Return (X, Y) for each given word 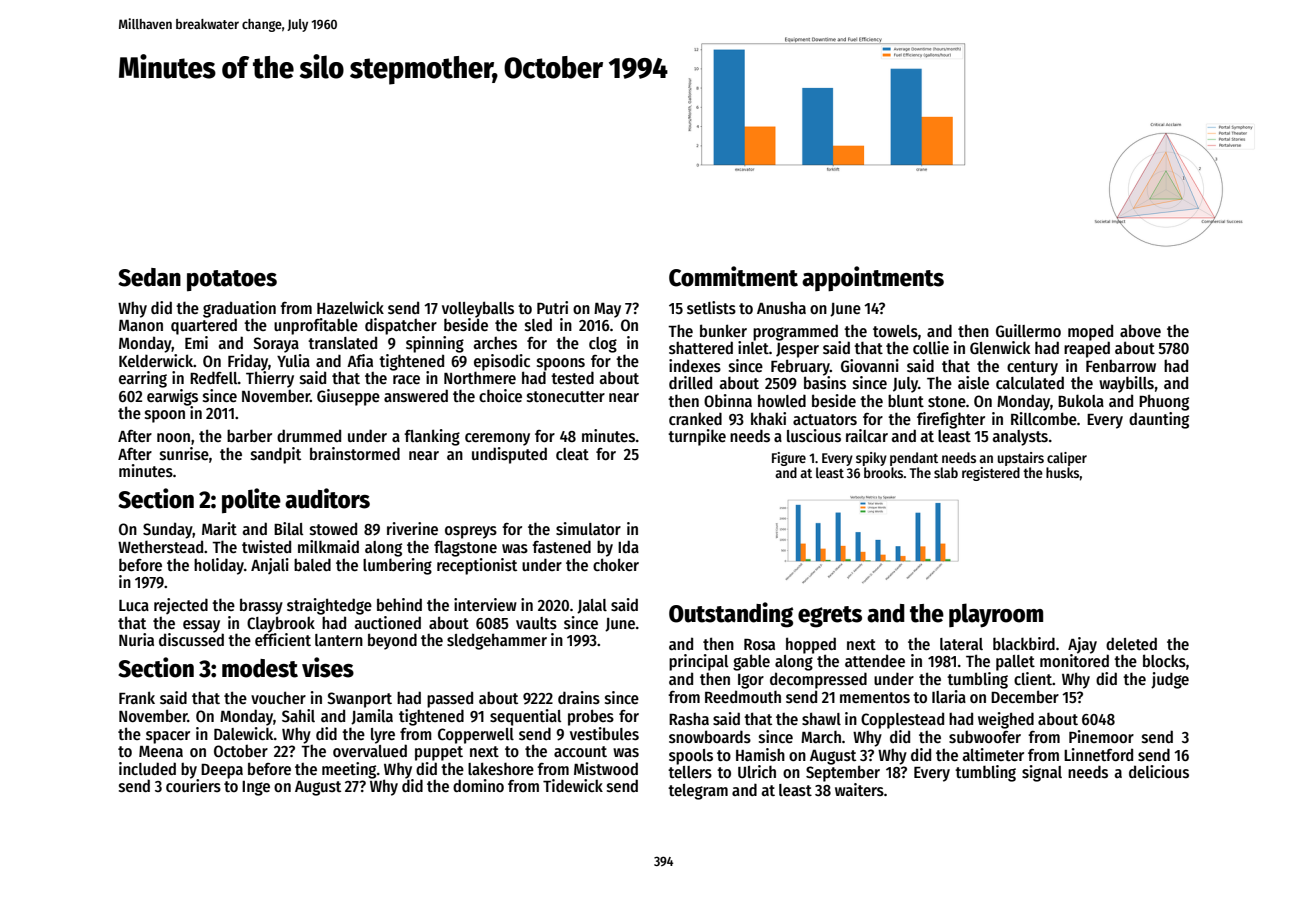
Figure (789, 459)
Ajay (1082, 645)
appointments (873, 279)
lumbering (397, 566)
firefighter (951, 420)
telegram (698, 792)
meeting (349, 770)
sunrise (184, 453)
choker (616, 564)
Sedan (149, 277)
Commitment (733, 276)
